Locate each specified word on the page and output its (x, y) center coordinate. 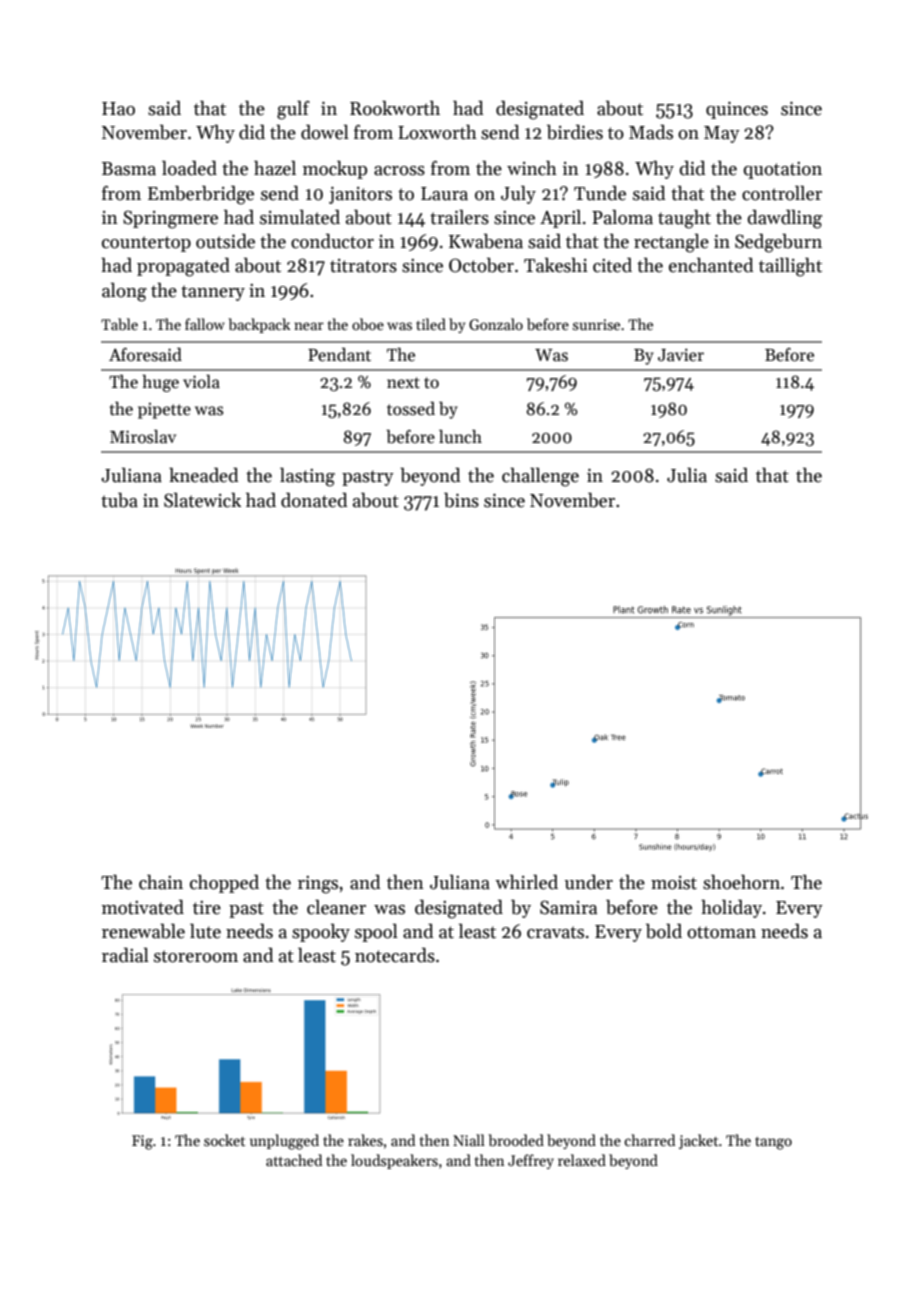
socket (224, 1140)
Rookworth (395, 108)
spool (376, 933)
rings (318, 885)
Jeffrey (531, 1161)
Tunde (600, 193)
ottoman (721, 932)
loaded (189, 168)
